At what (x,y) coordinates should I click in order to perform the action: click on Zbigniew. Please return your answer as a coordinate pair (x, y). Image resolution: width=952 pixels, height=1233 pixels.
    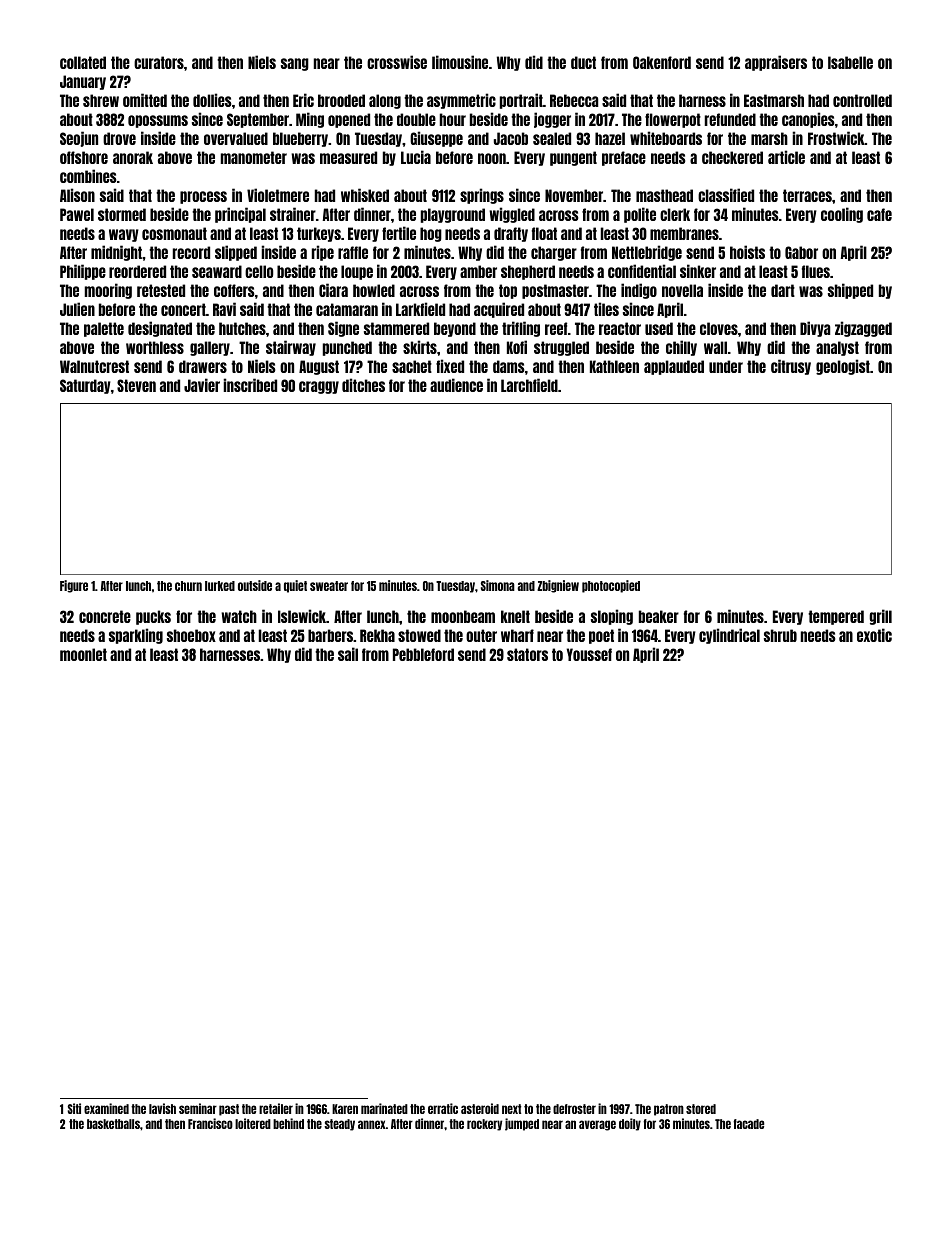
    Looking at the image, I should click on (558, 586).
